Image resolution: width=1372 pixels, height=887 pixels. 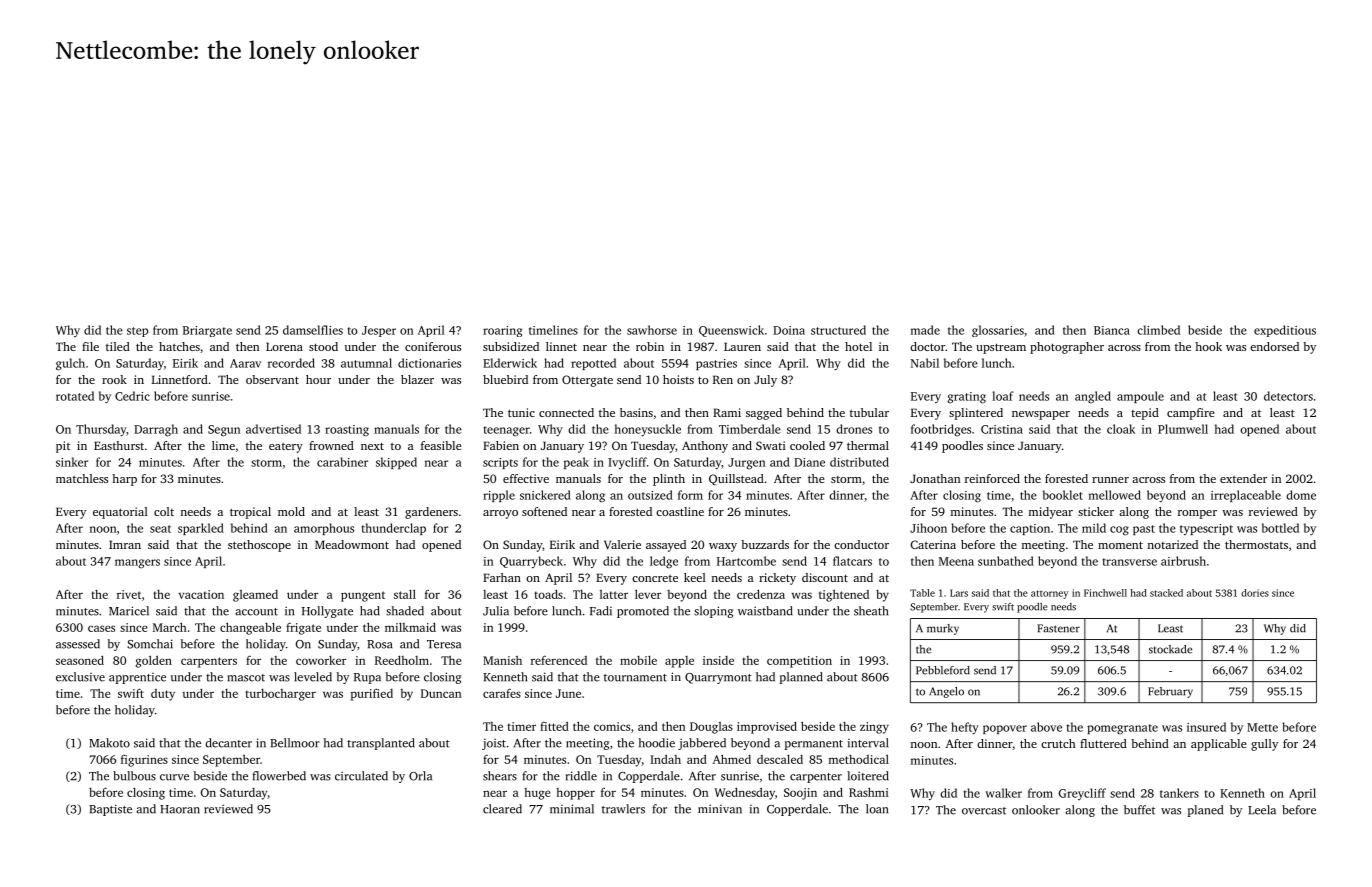 I want to click on trawlers, so click(x=623, y=809).
